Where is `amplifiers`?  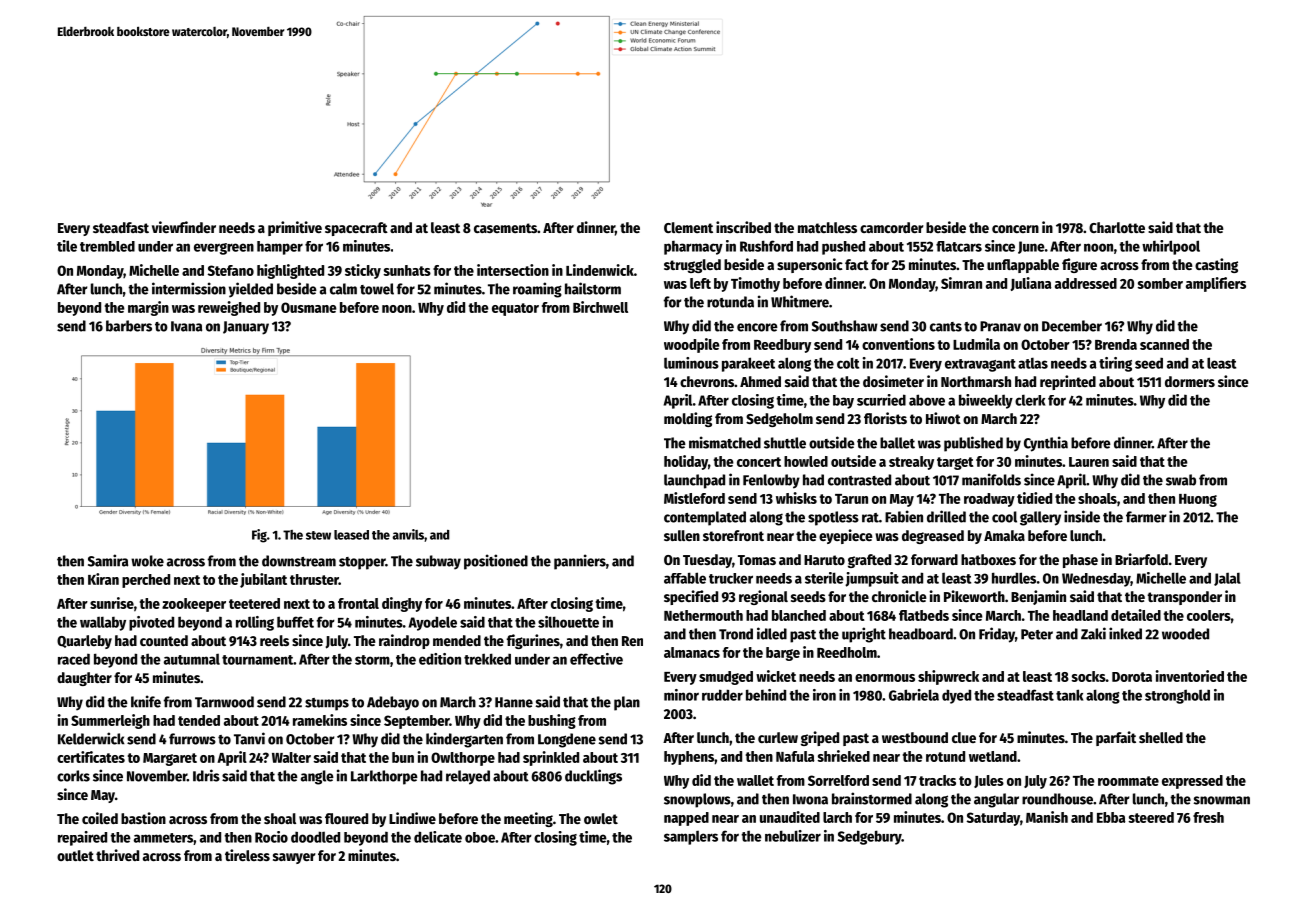 amplifiers is located at coordinates (1216, 284).
